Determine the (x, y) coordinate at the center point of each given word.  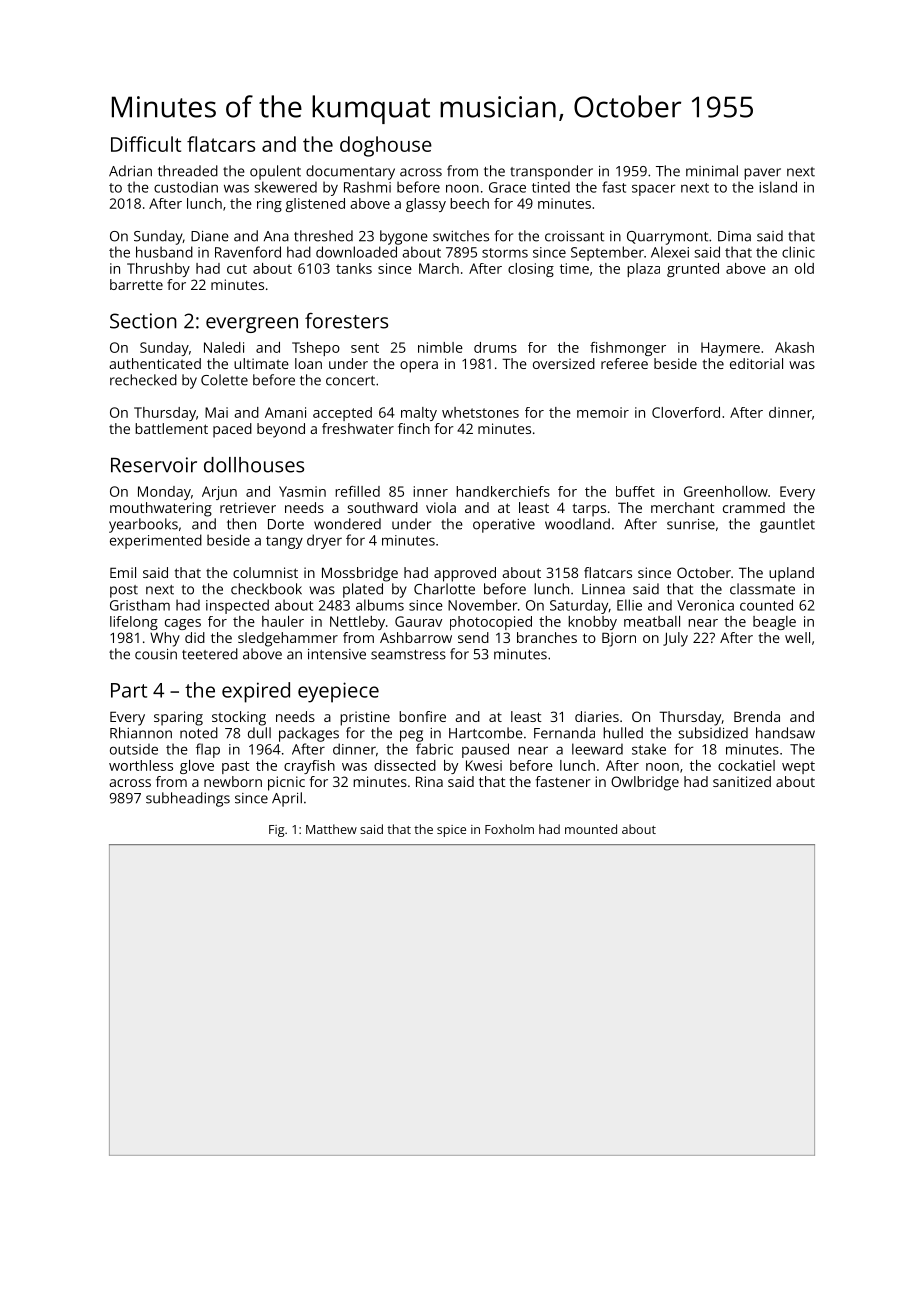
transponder (551, 172)
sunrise (691, 524)
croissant (574, 236)
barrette (136, 284)
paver (762, 174)
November (483, 605)
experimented (156, 541)
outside (134, 749)
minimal (712, 171)
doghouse (386, 146)
